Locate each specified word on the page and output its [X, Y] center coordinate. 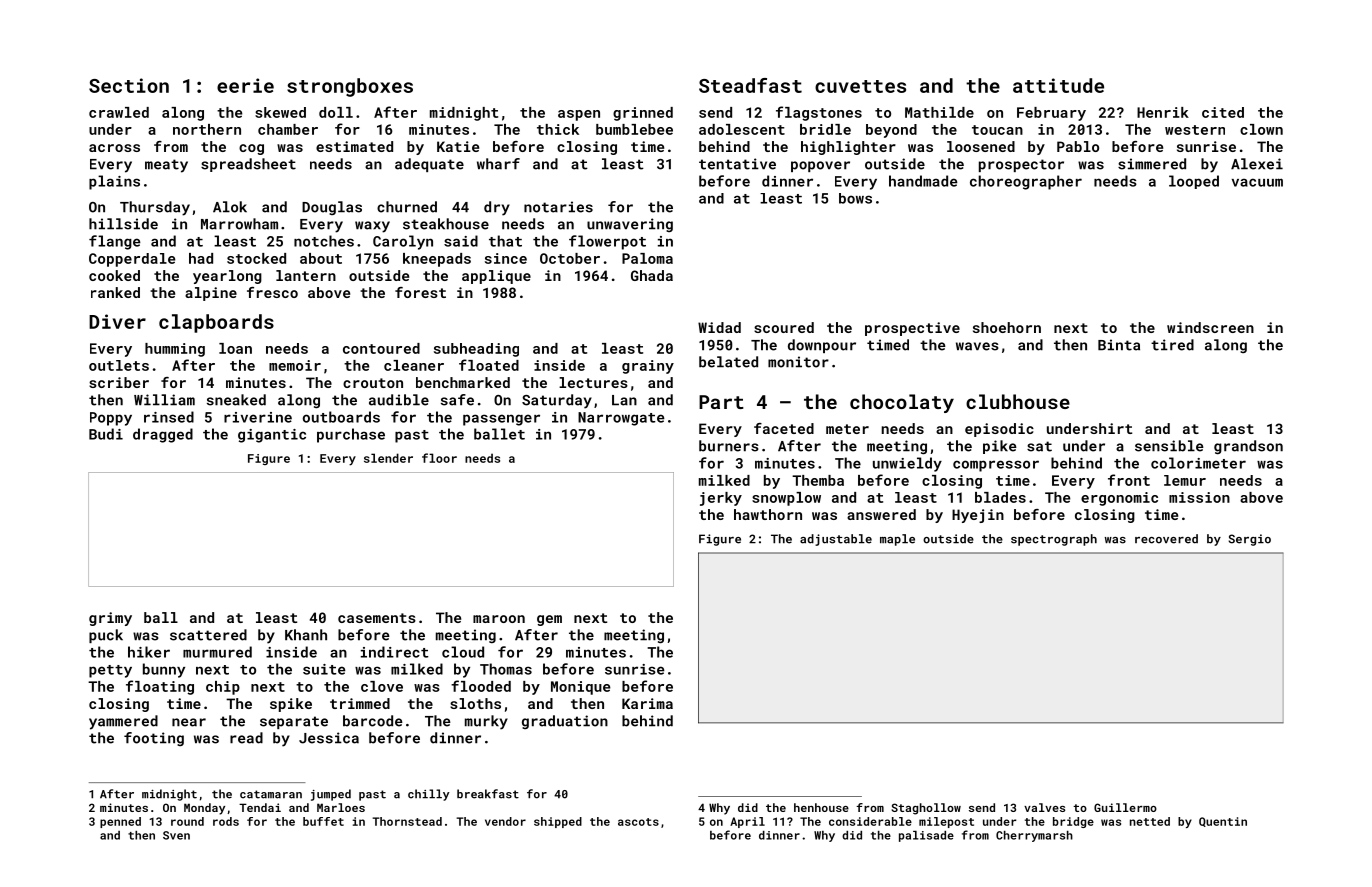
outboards [341, 417]
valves [1044, 807]
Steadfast [750, 85]
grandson [1248, 447]
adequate [429, 165]
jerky [721, 499]
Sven [176, 835]
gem [549, 620]
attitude [1058, 85]
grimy [110, 619]
